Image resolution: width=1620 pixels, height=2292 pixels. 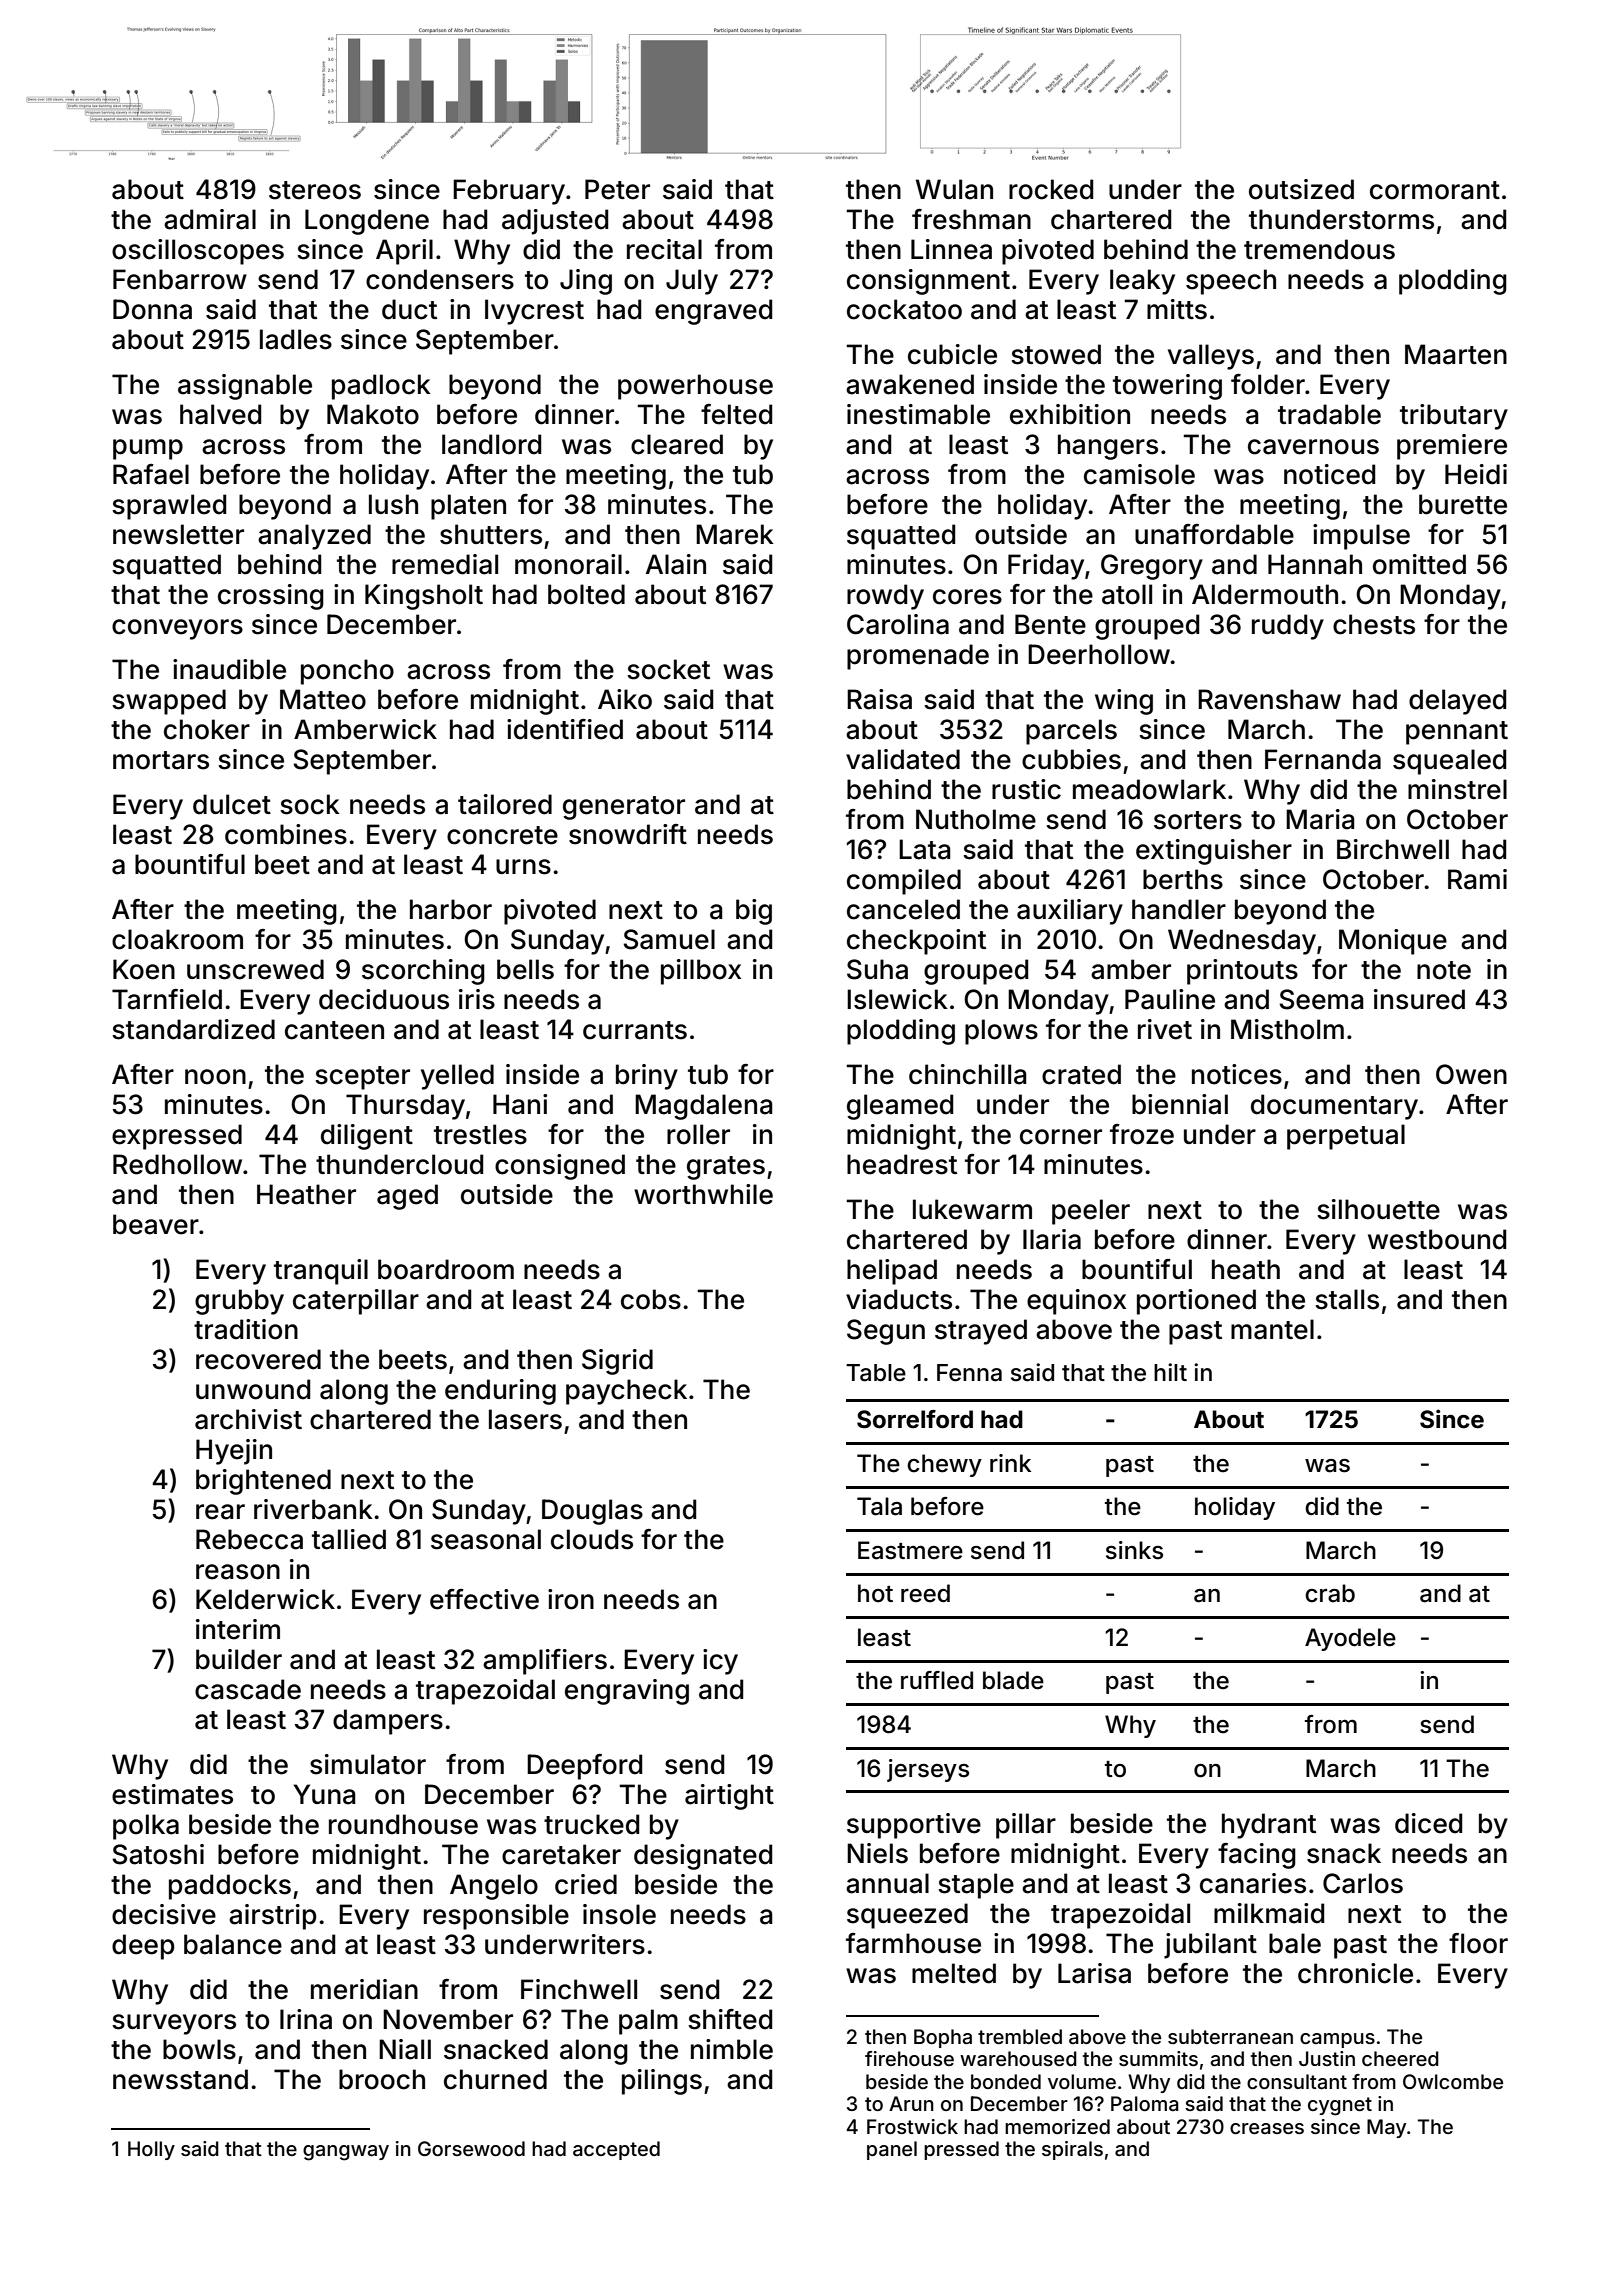 I want to click on creases, so click(x=1267, y=2128).
